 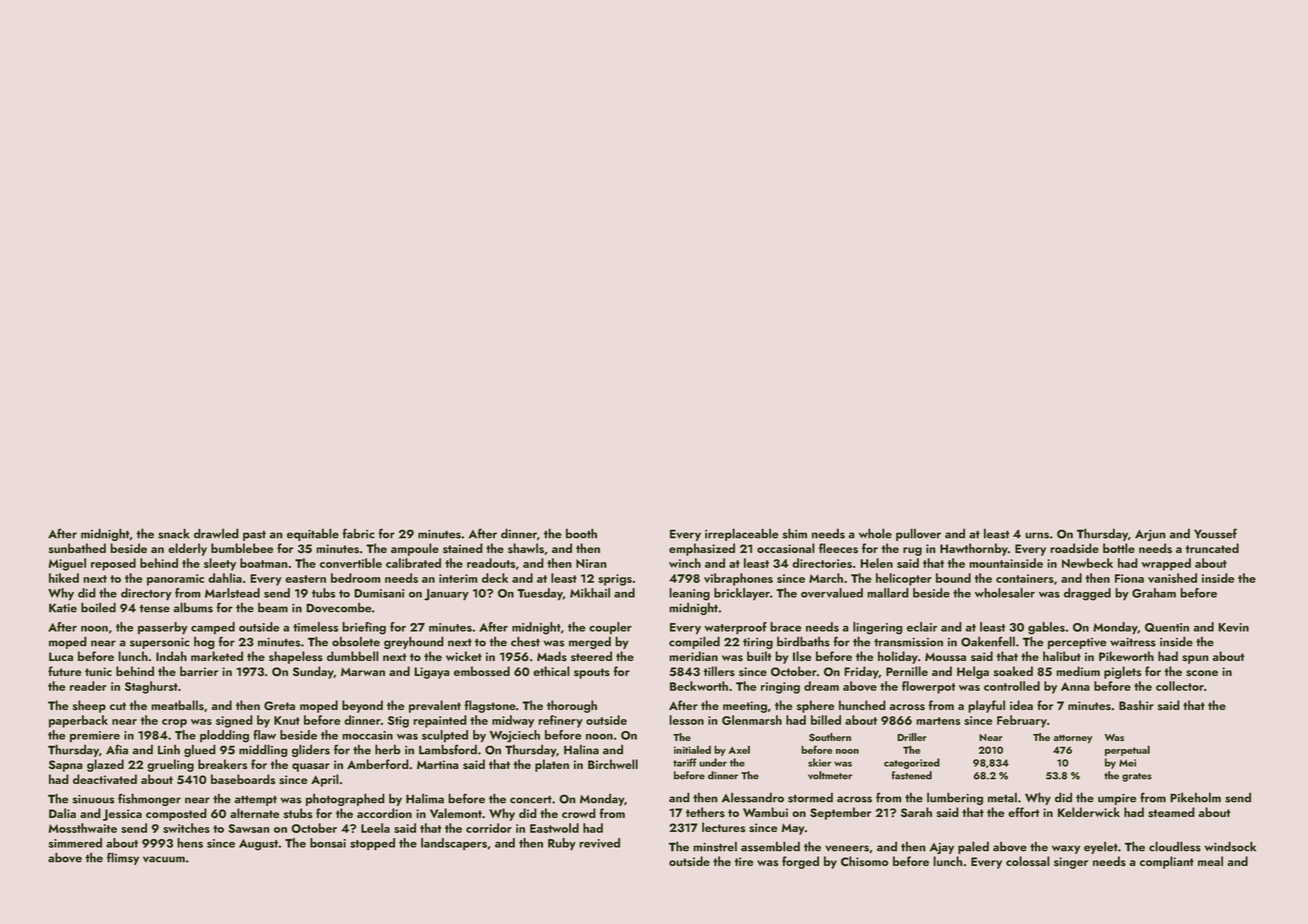 What do you see at coordinates (613, 764) in the screenshot?
I see `Birchwell` at bounding box center [613, 764].
